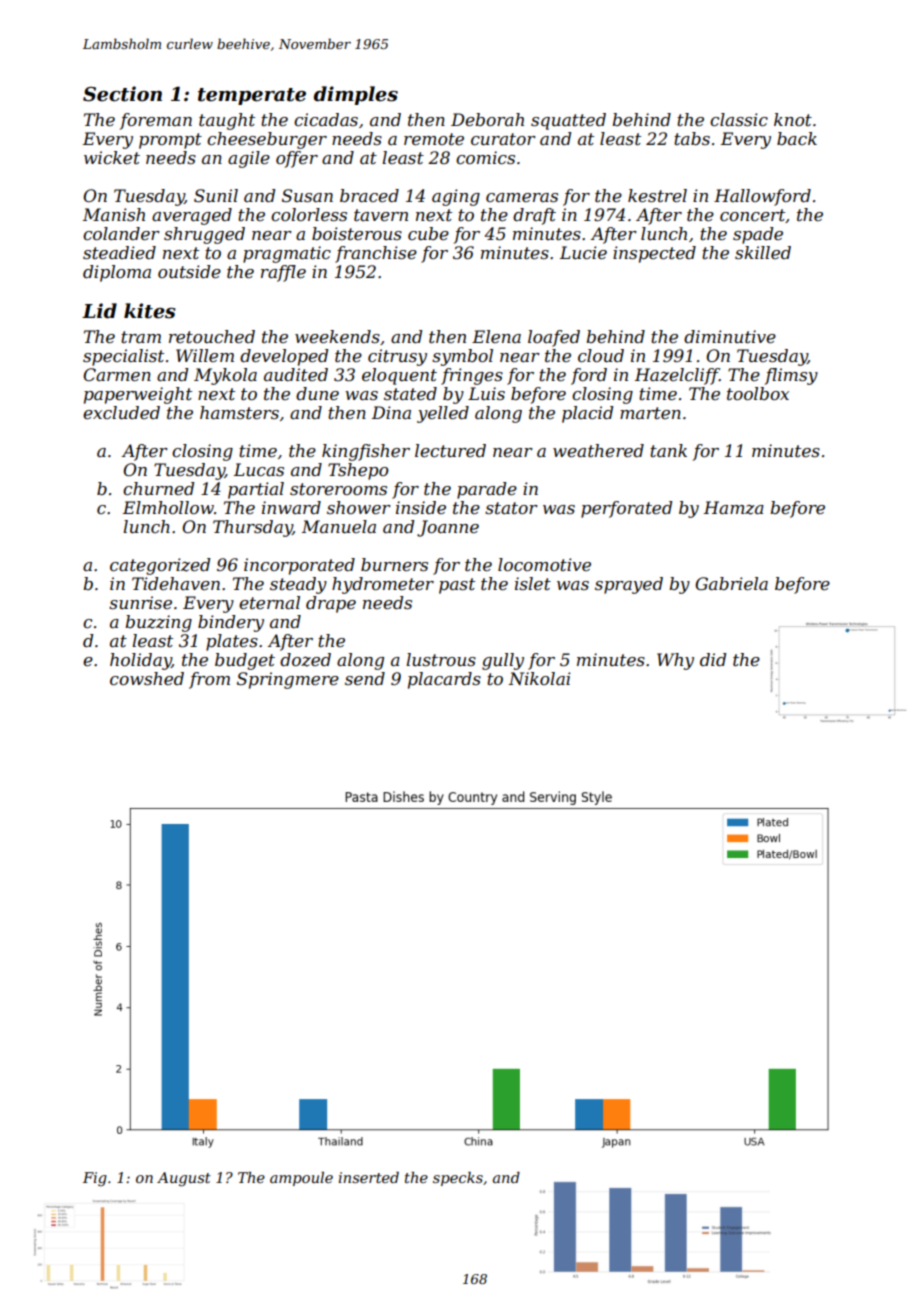 The image size is (924, 1308). Describe the element at coordinates (472, 376) in the screenshot. I see `fringes` at that location.
